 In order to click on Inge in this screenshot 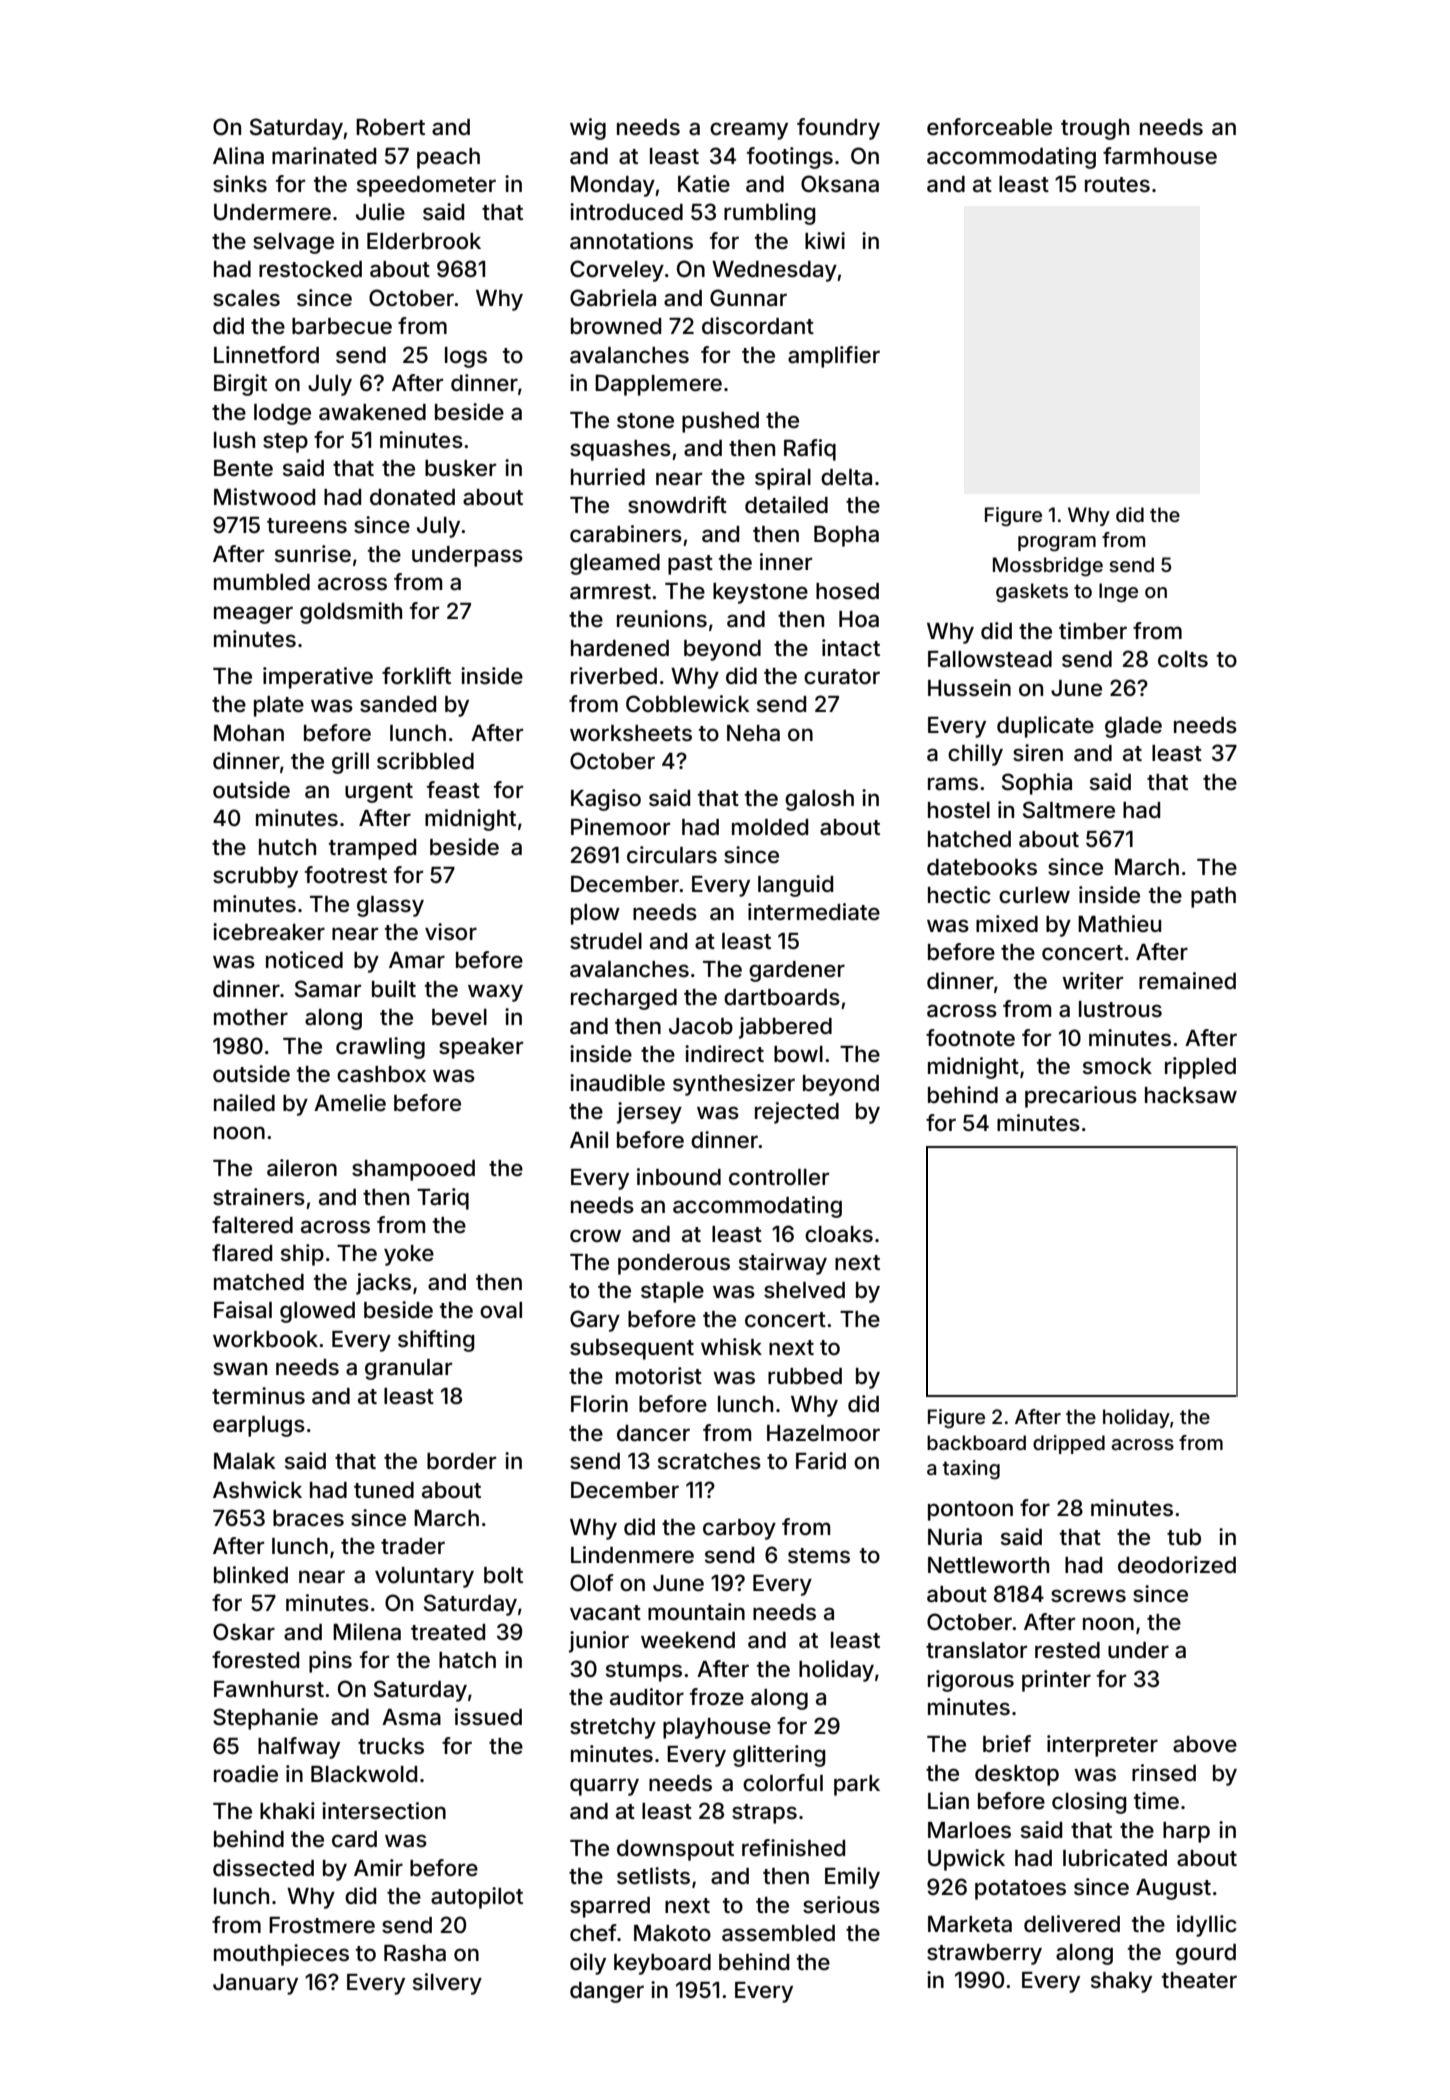, I will do `click(1118, 593)`.
